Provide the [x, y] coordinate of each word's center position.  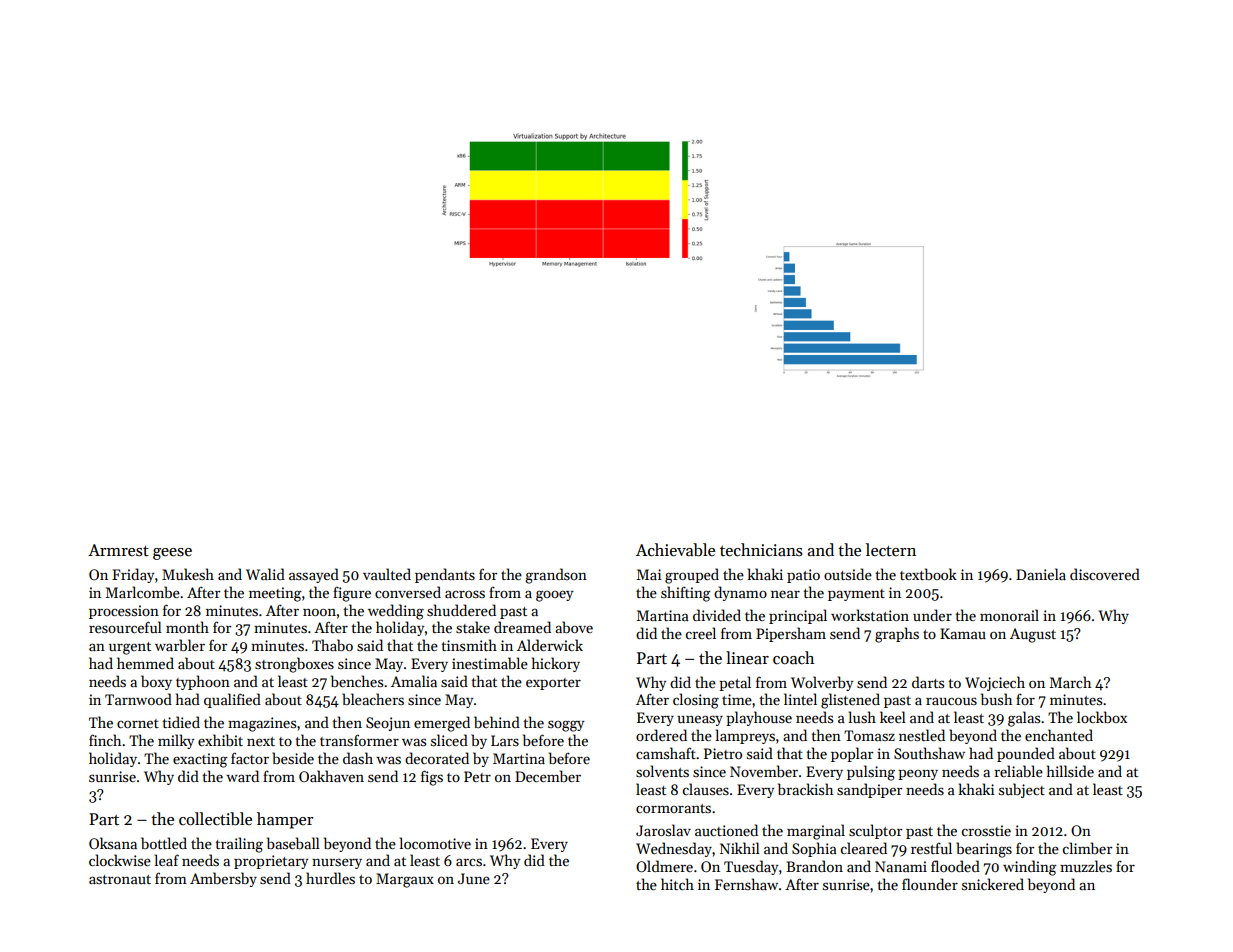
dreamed [522, 627]
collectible [215, 819]
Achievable [675, 550]
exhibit [220, 740]
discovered [1105, 574]
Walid [265, 574]
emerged [442, 724]
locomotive [435, 843]
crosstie [986, 830]
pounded [1026, 754]
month [187, 627]
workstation [870, 615]
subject [1022, 790]
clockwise [120, 860]
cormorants [673, 808]
